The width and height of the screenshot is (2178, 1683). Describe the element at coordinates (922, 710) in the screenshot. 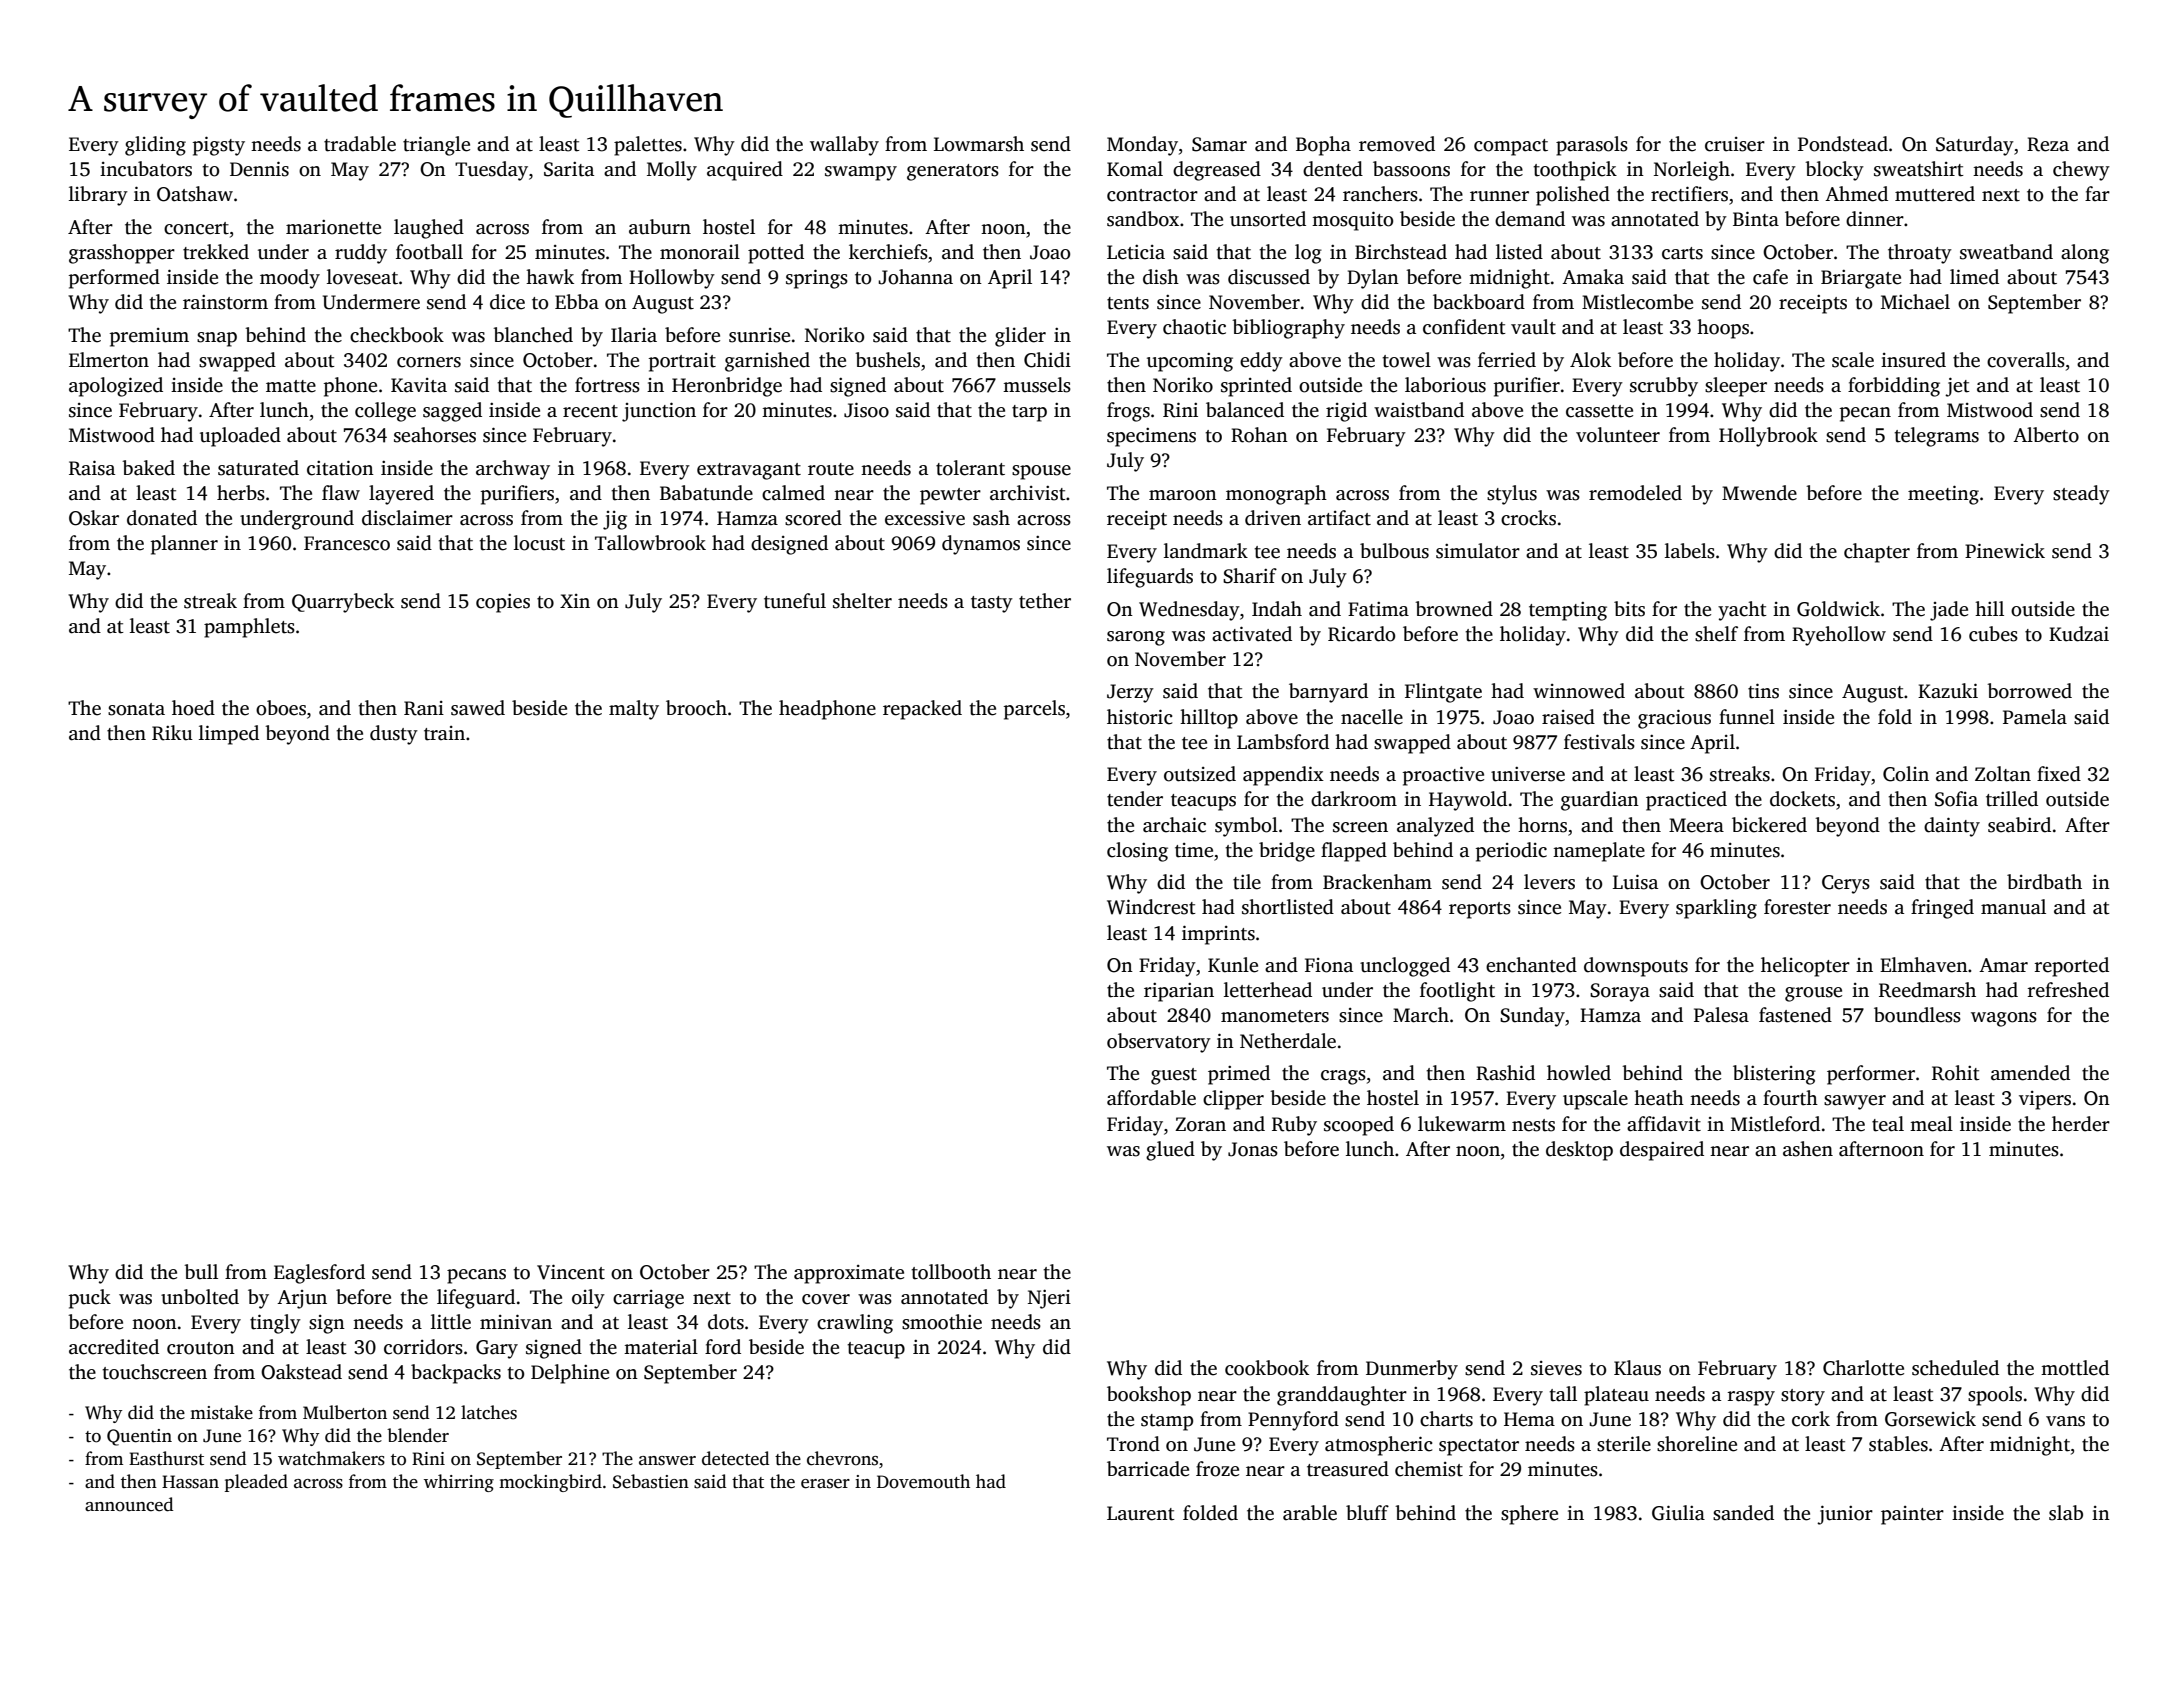

I see `repacked` at that location.
